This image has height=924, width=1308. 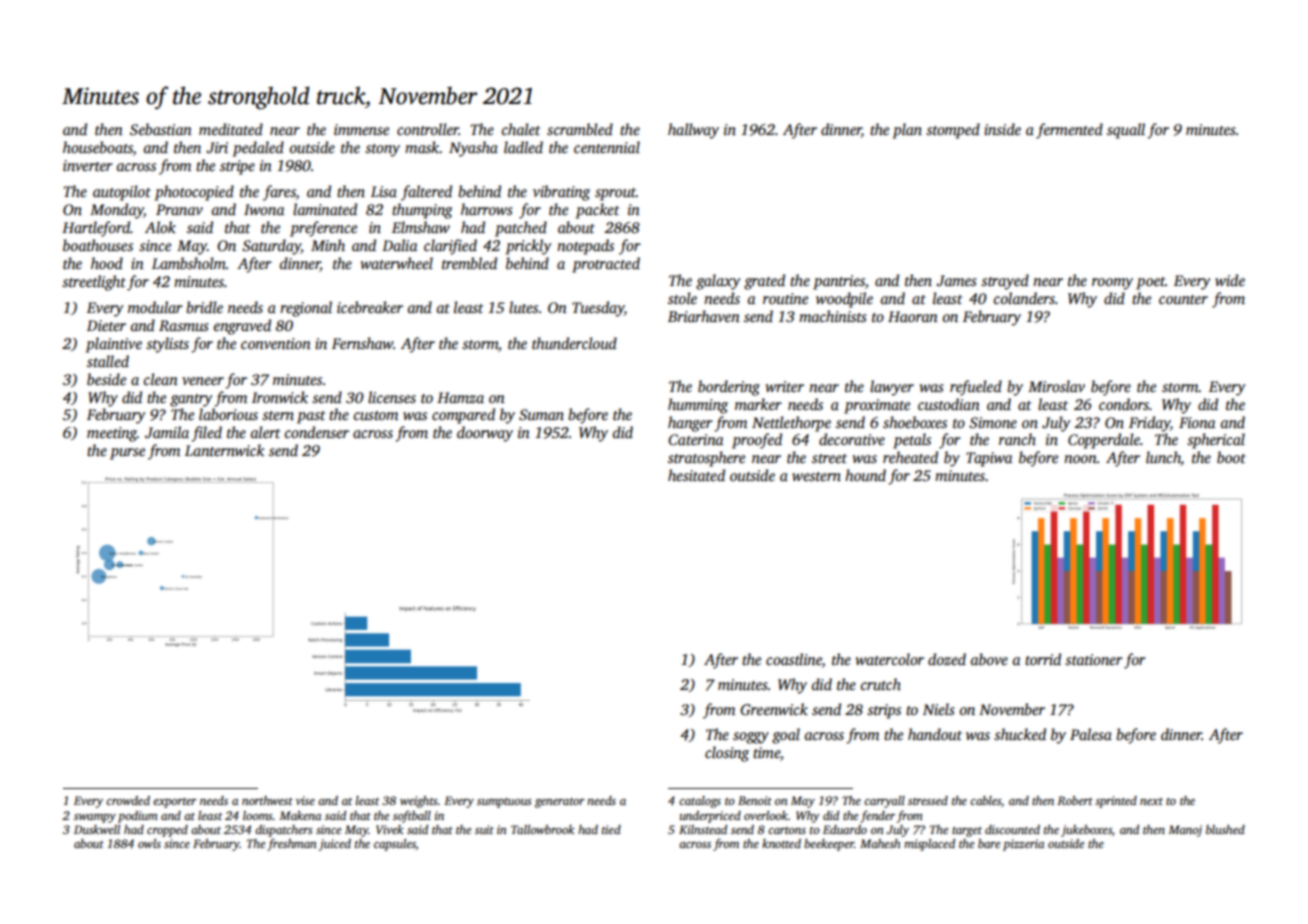 What do you see at coordinates (521, 129) in the image?
I see `chalet` at bounding box center [521, 129].
